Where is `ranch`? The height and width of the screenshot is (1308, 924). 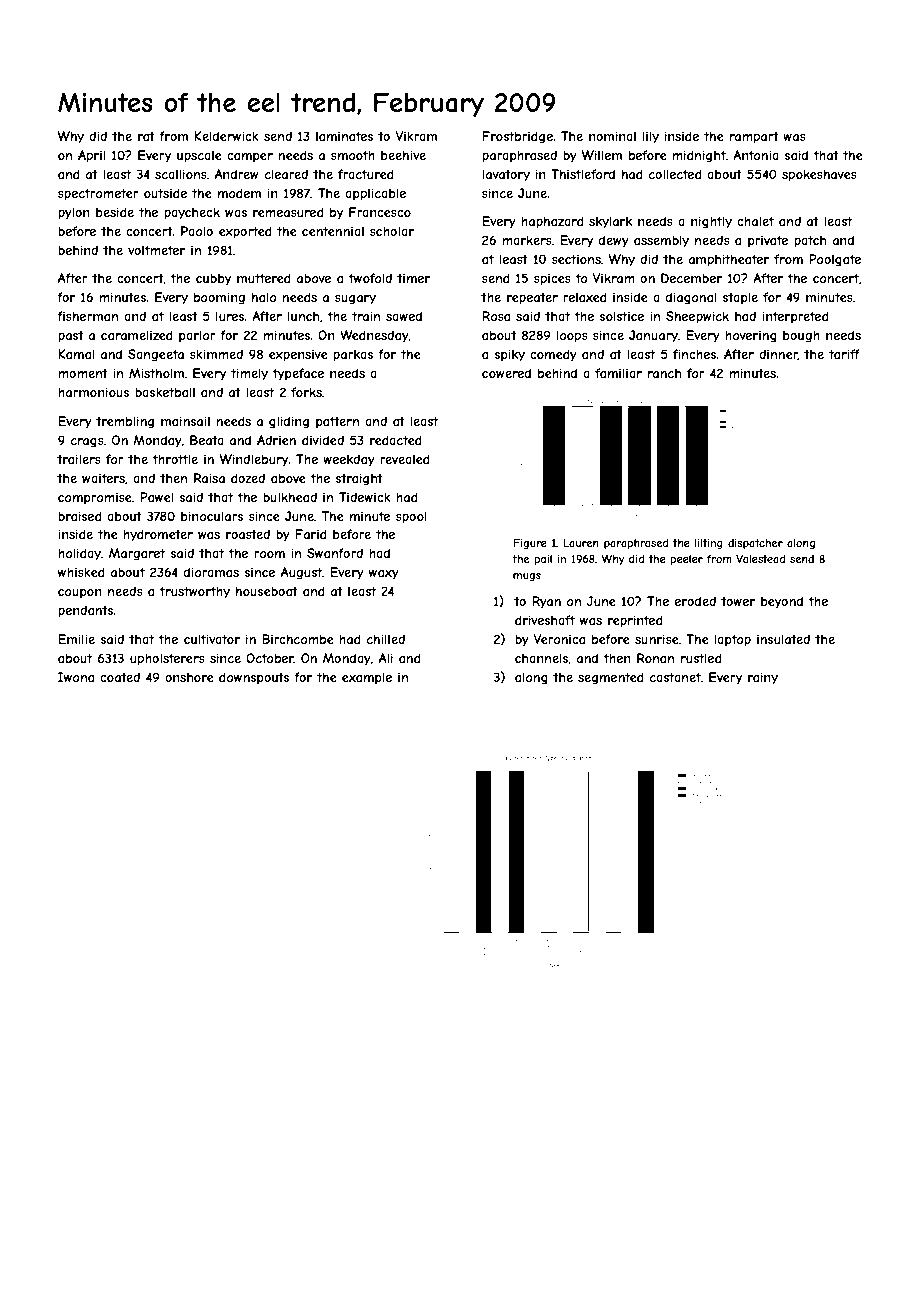 ranch is located at coordinates (664, 373).
